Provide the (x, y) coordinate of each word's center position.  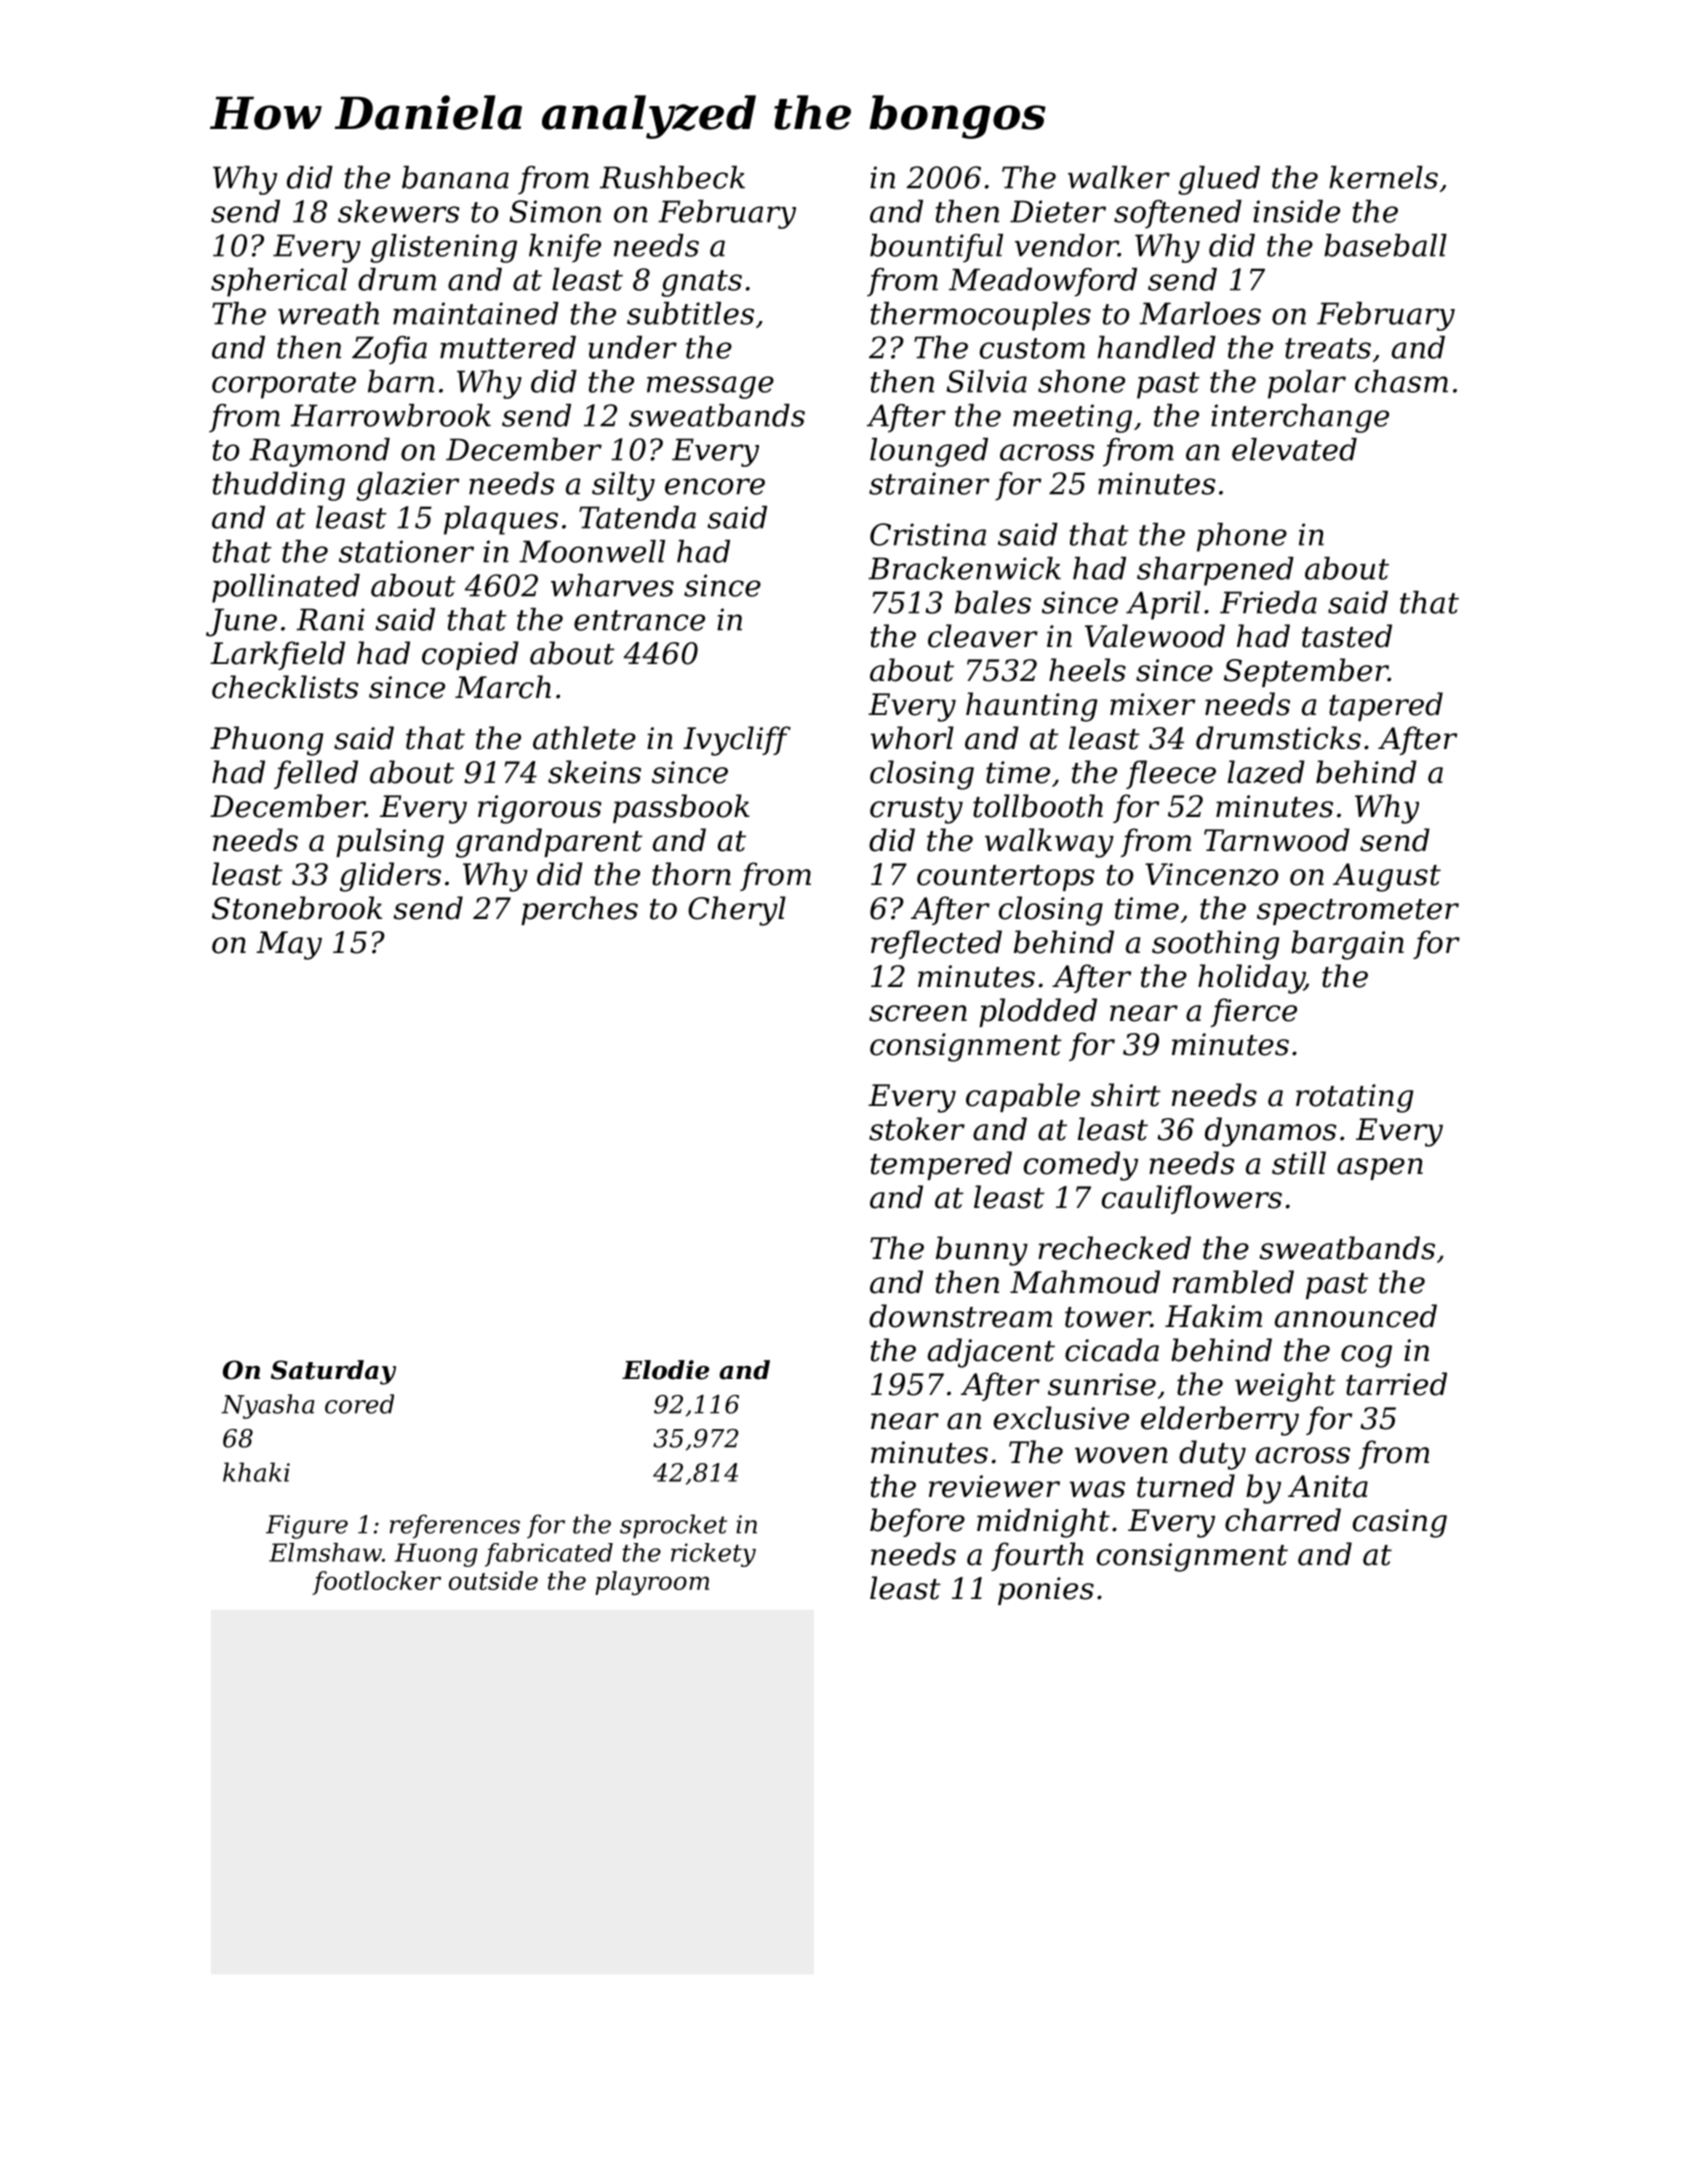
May (289, 945)
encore (715, 486)
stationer (406, 551)
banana (455, 177)
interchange (1300, 418)
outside (493, 1580)
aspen (1380, 1169)
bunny (982, 1251)
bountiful (936, 248)
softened (1178, 214)
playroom (652, 1583)
